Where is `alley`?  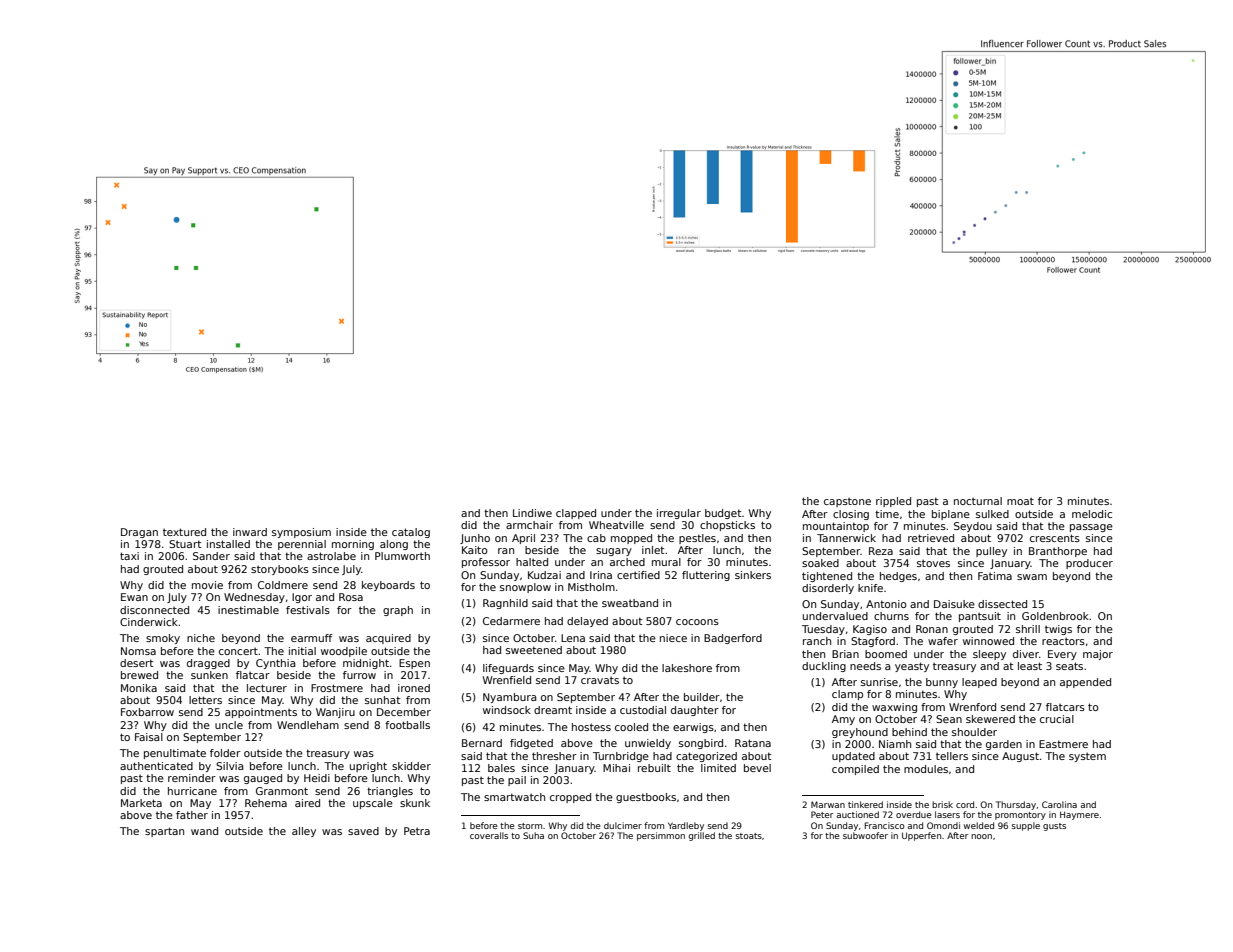
alley is located at coordinates (304, 832).
